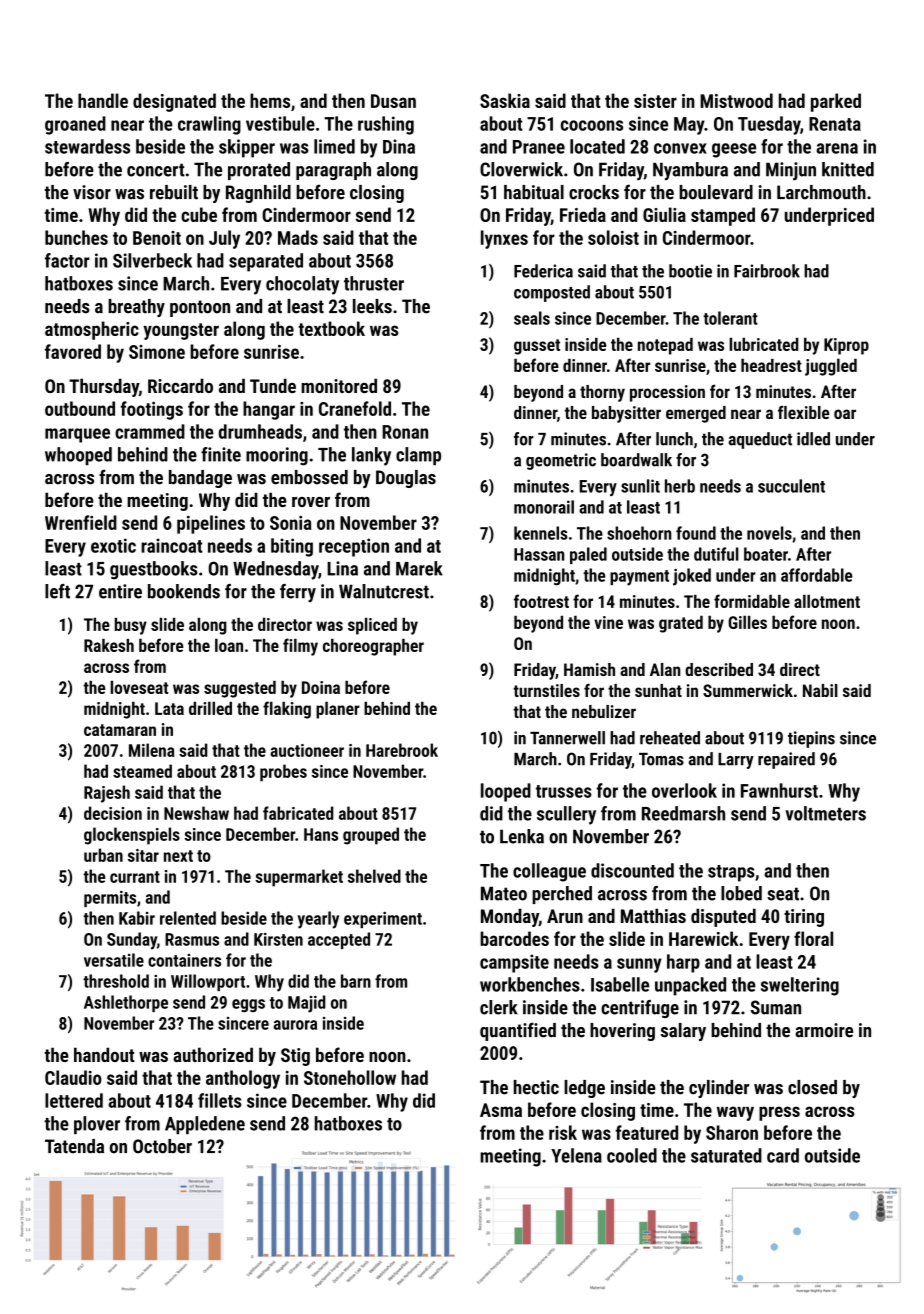  I want to click on Pranee, so click(539, 147).
